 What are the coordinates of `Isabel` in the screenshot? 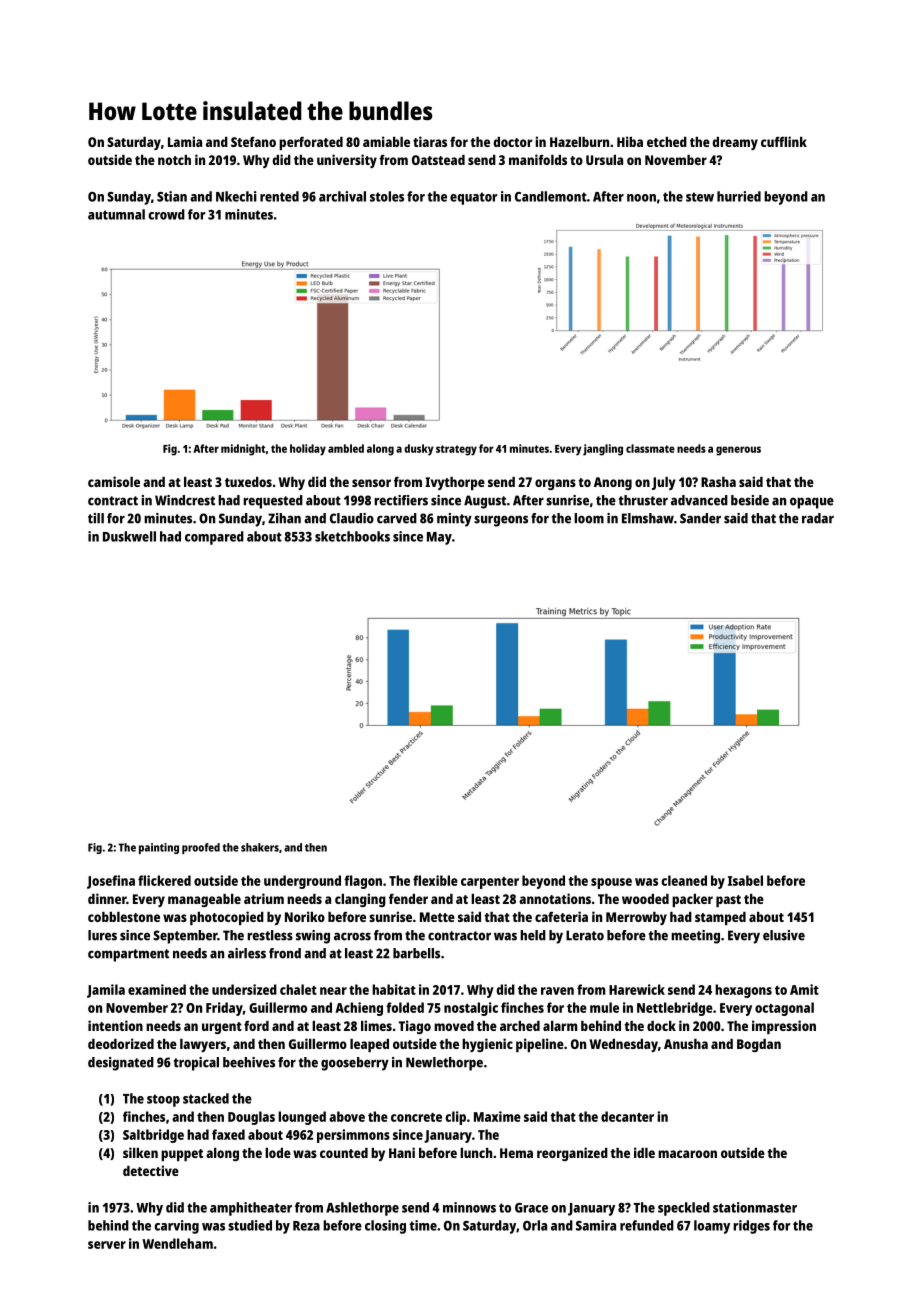 It's located at (745, 880).
